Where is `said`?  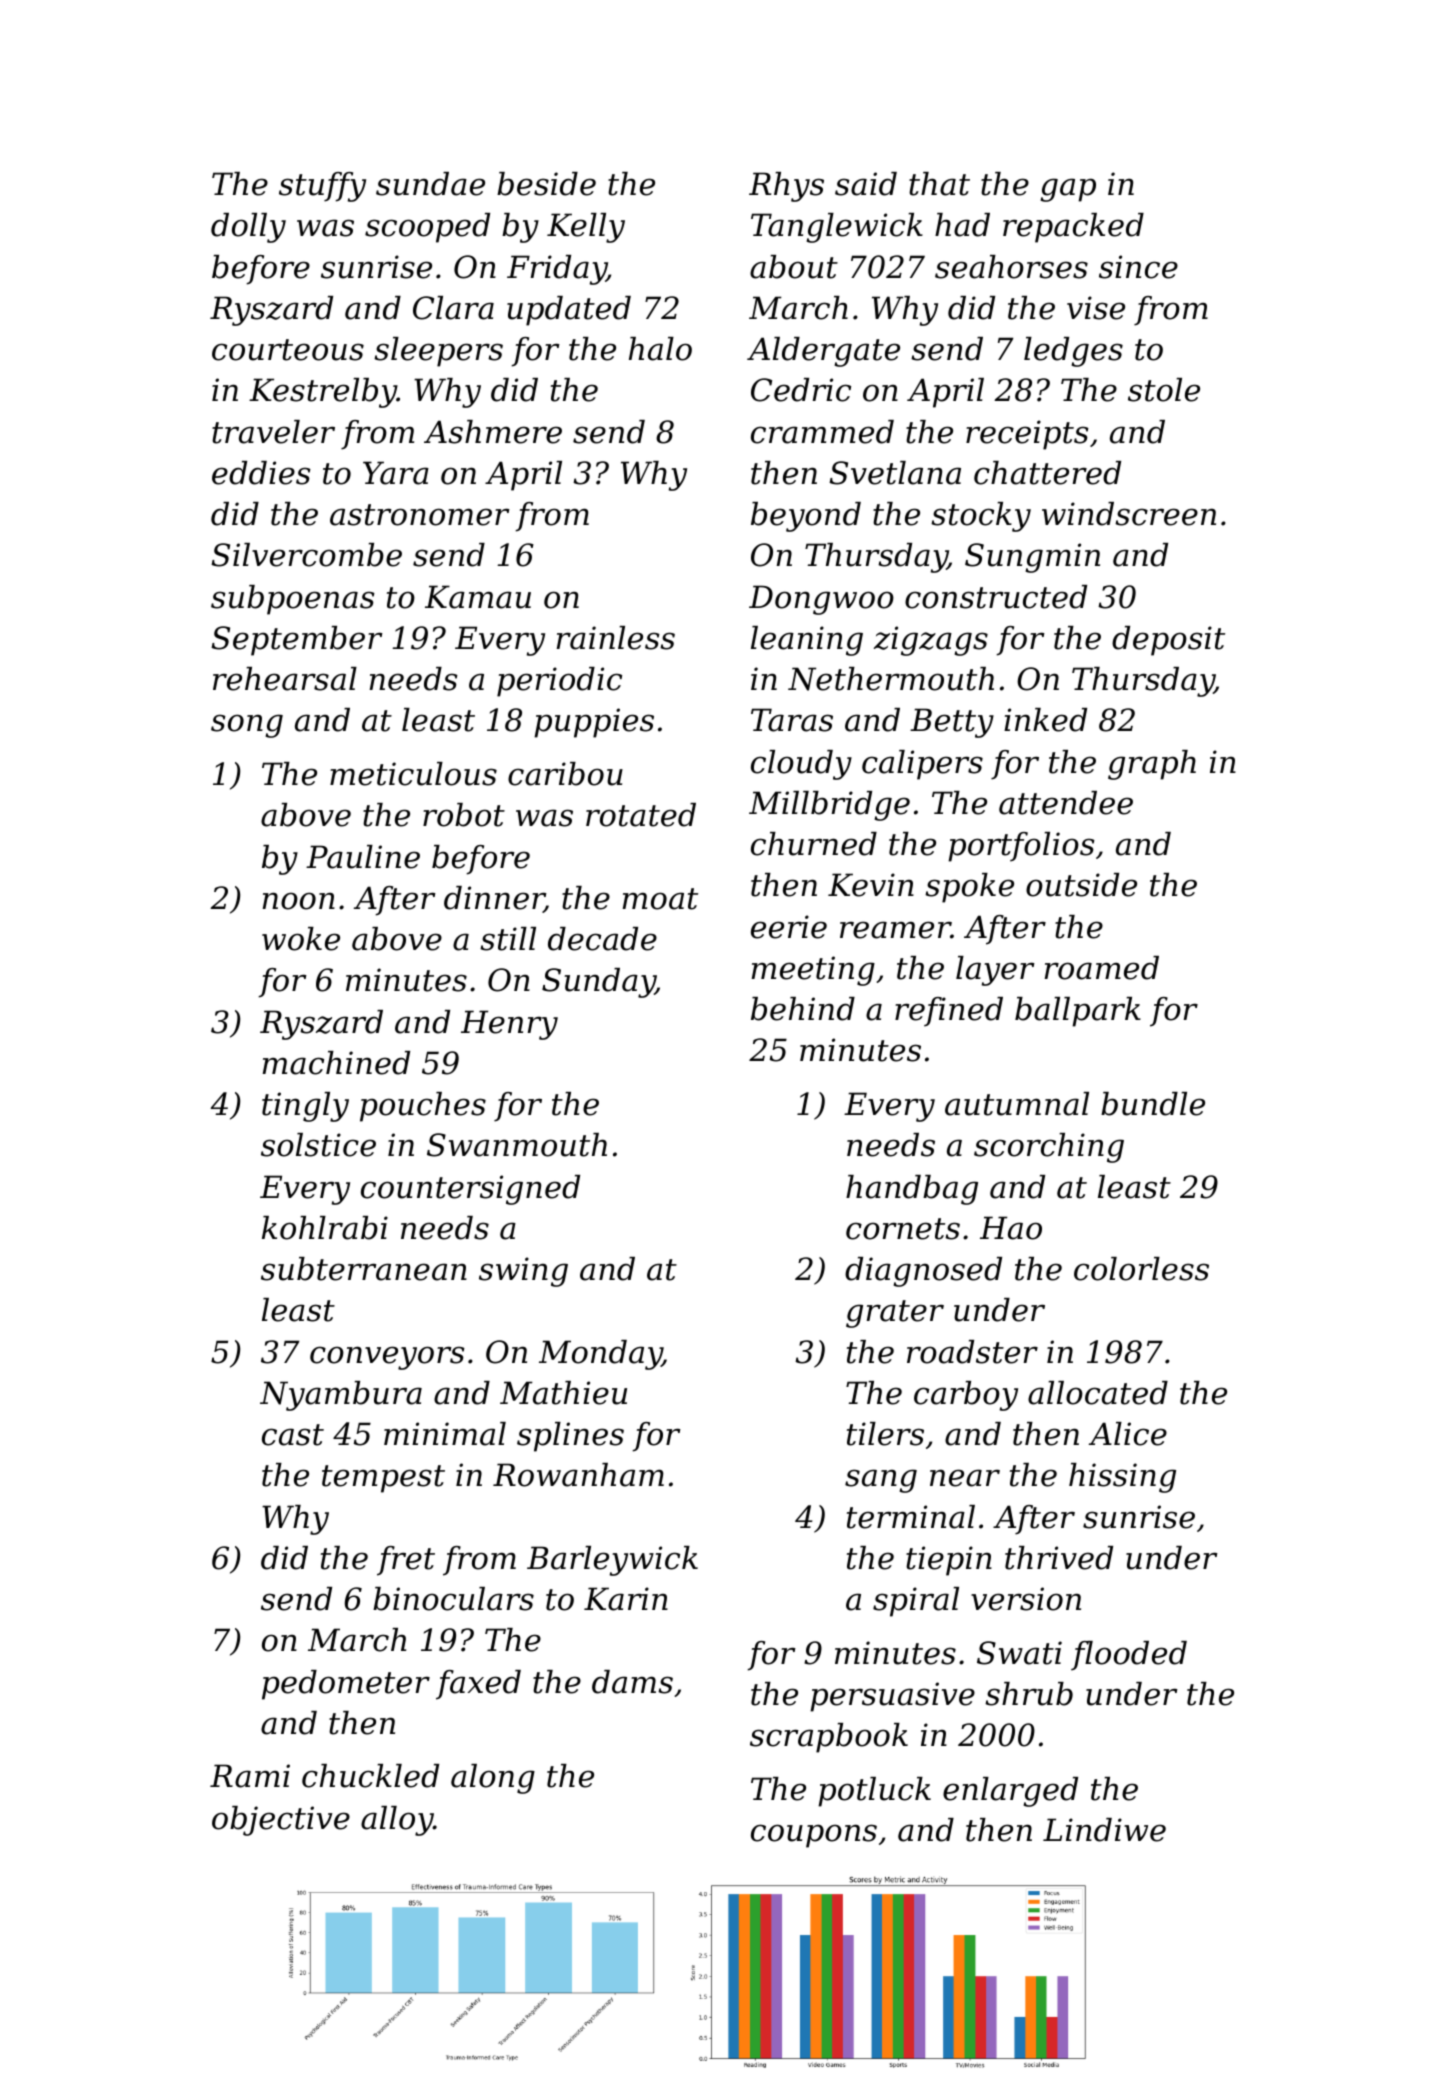
said is located at coordinates (866, 184).
